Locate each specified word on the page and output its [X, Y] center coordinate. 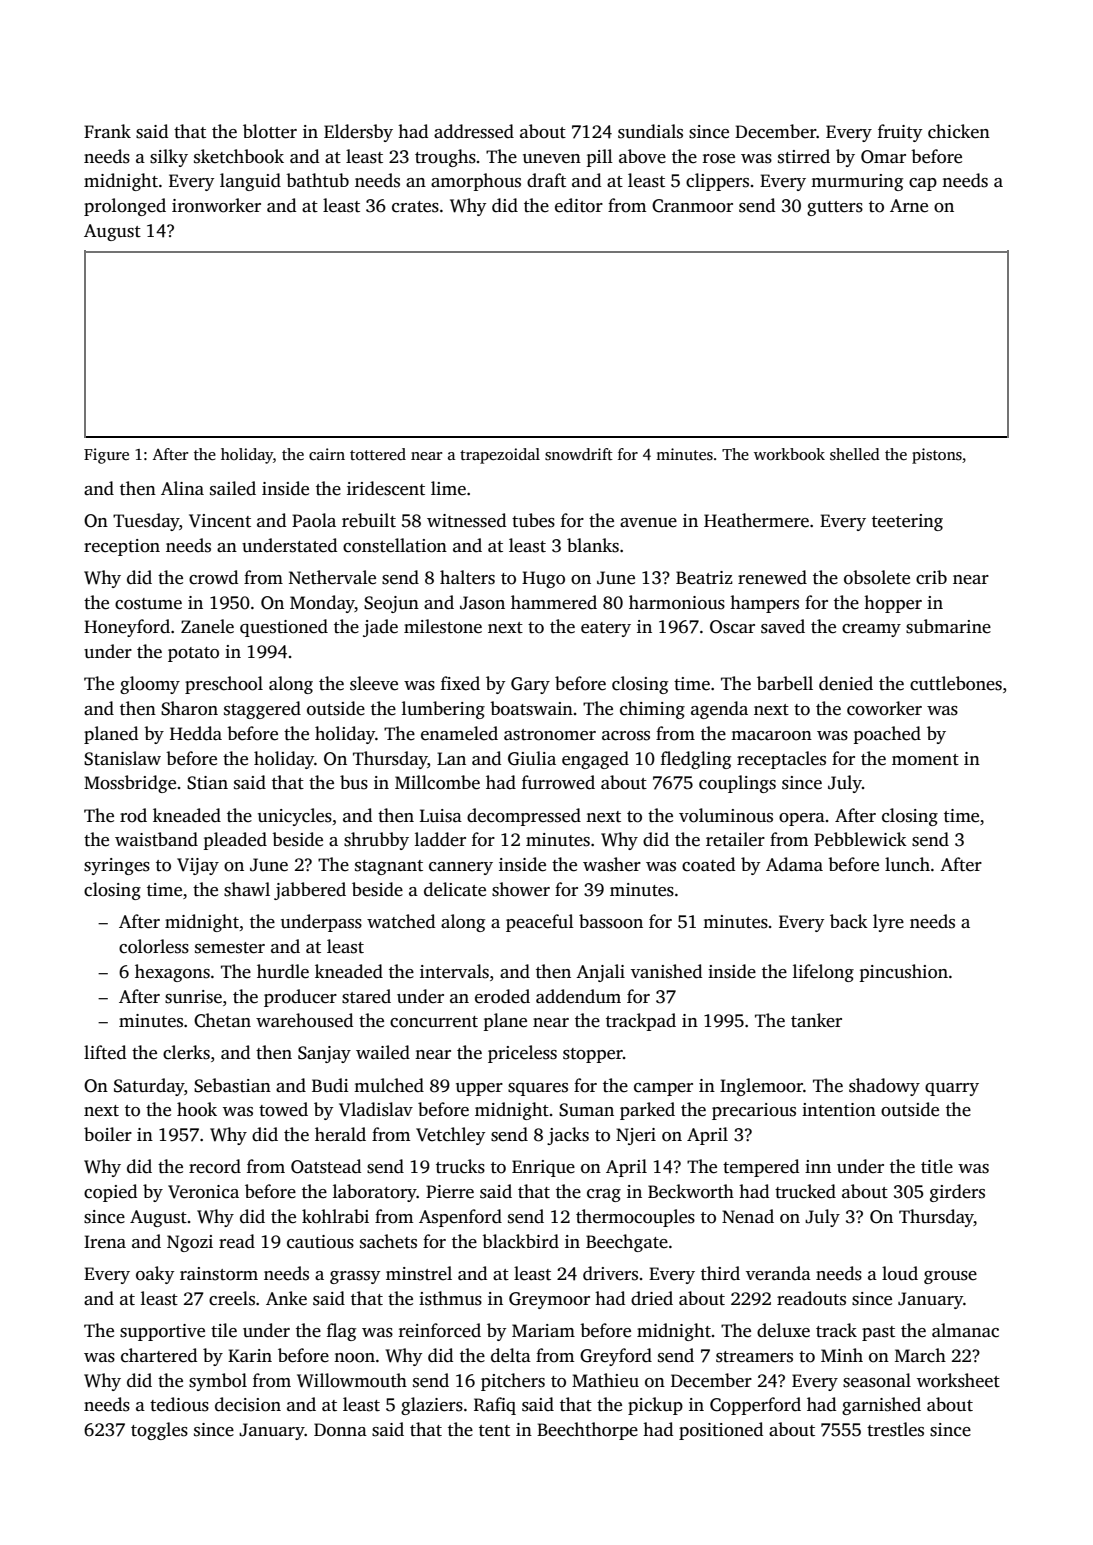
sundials [650, 131]
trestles [895, 1429]
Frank [107, 131]
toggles [159, 1431]
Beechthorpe [587, 1431]
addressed [474, 131]
